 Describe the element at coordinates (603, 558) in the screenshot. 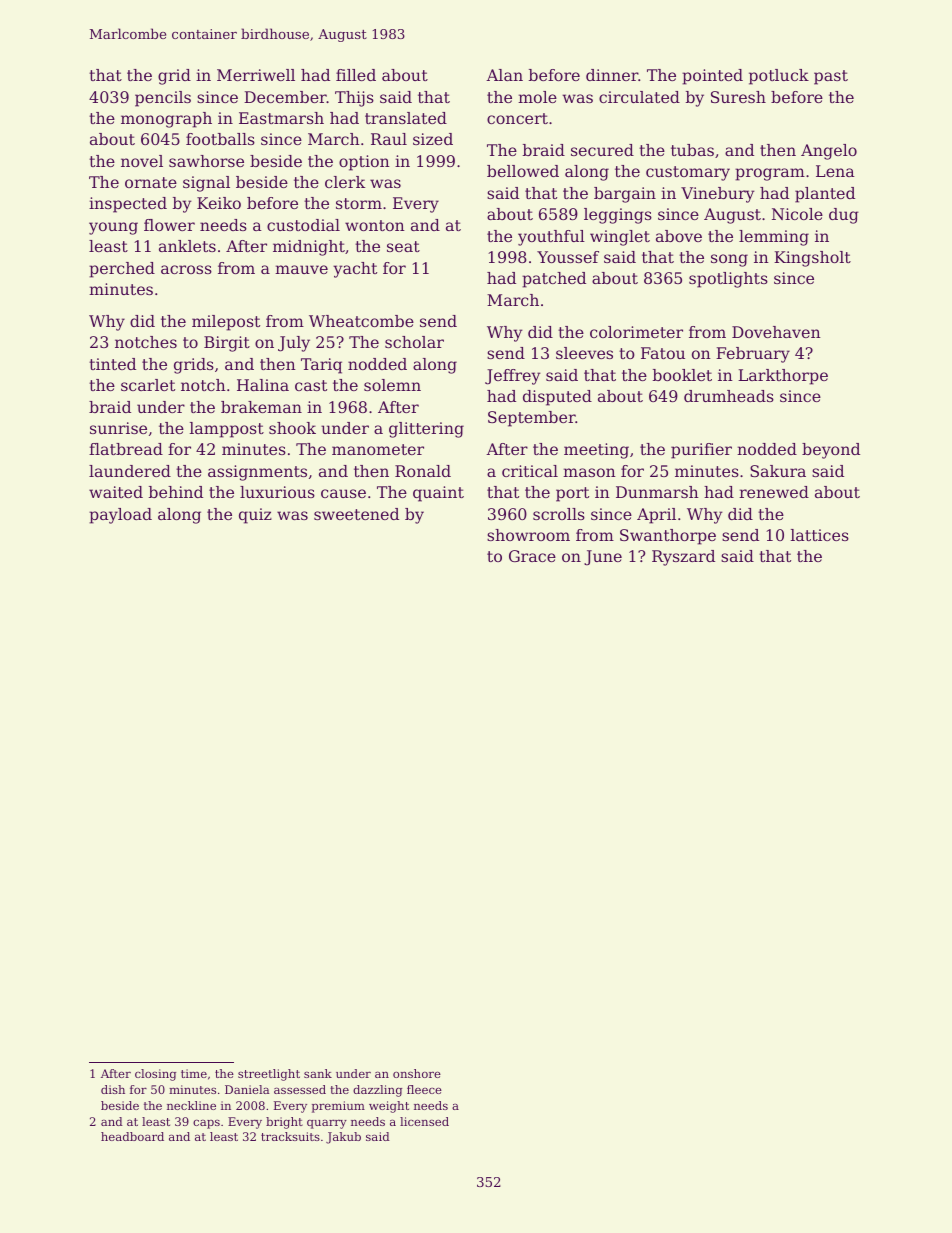

I see `June` at that location.
